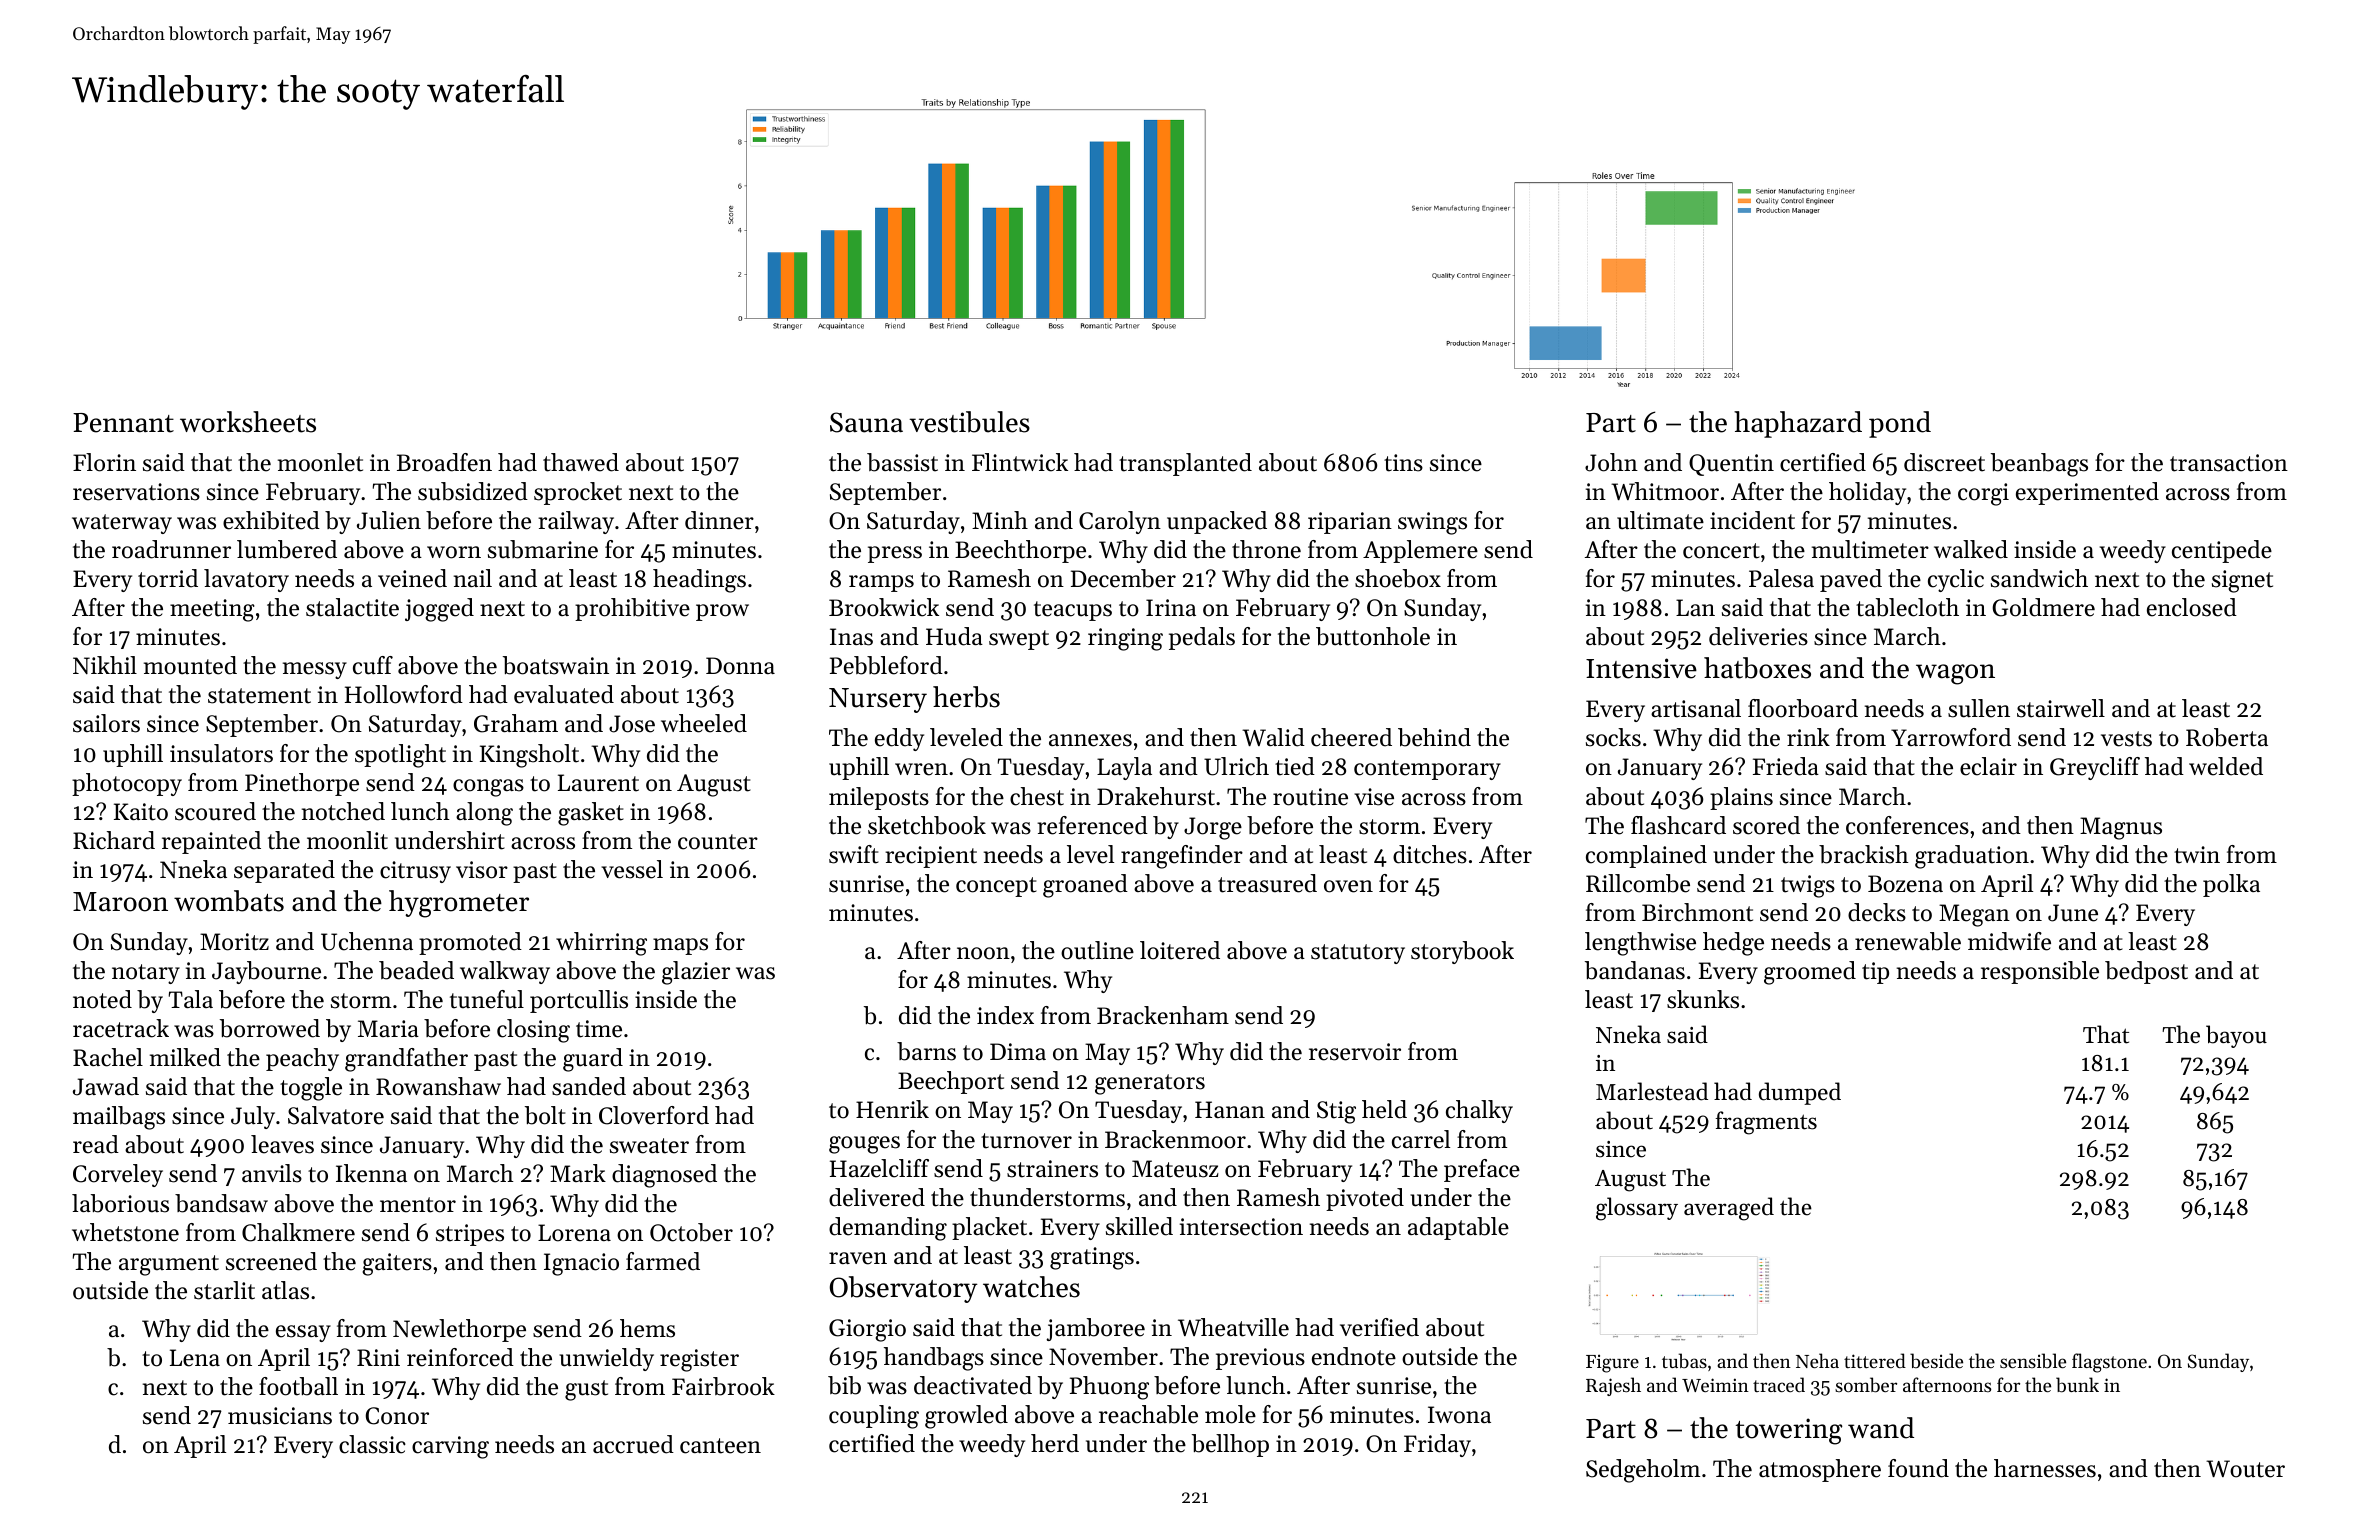 The height and width of the document is (1528, 2362). Describe the element at coordinates (2245, 1469) in the document. I see `Wouter` at that location.
